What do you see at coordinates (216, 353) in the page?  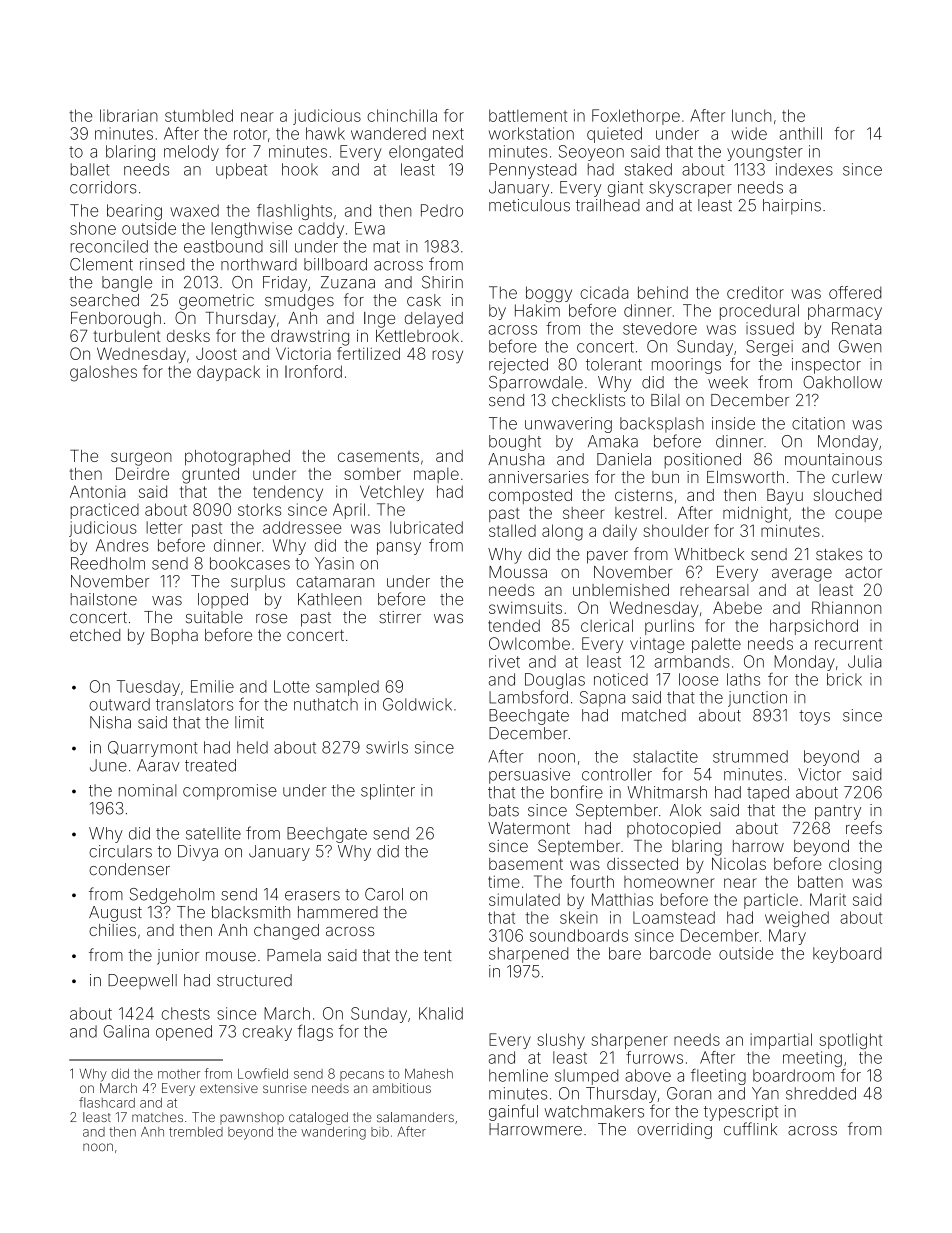 I see `Joost` at bounding box center [216, 353].
